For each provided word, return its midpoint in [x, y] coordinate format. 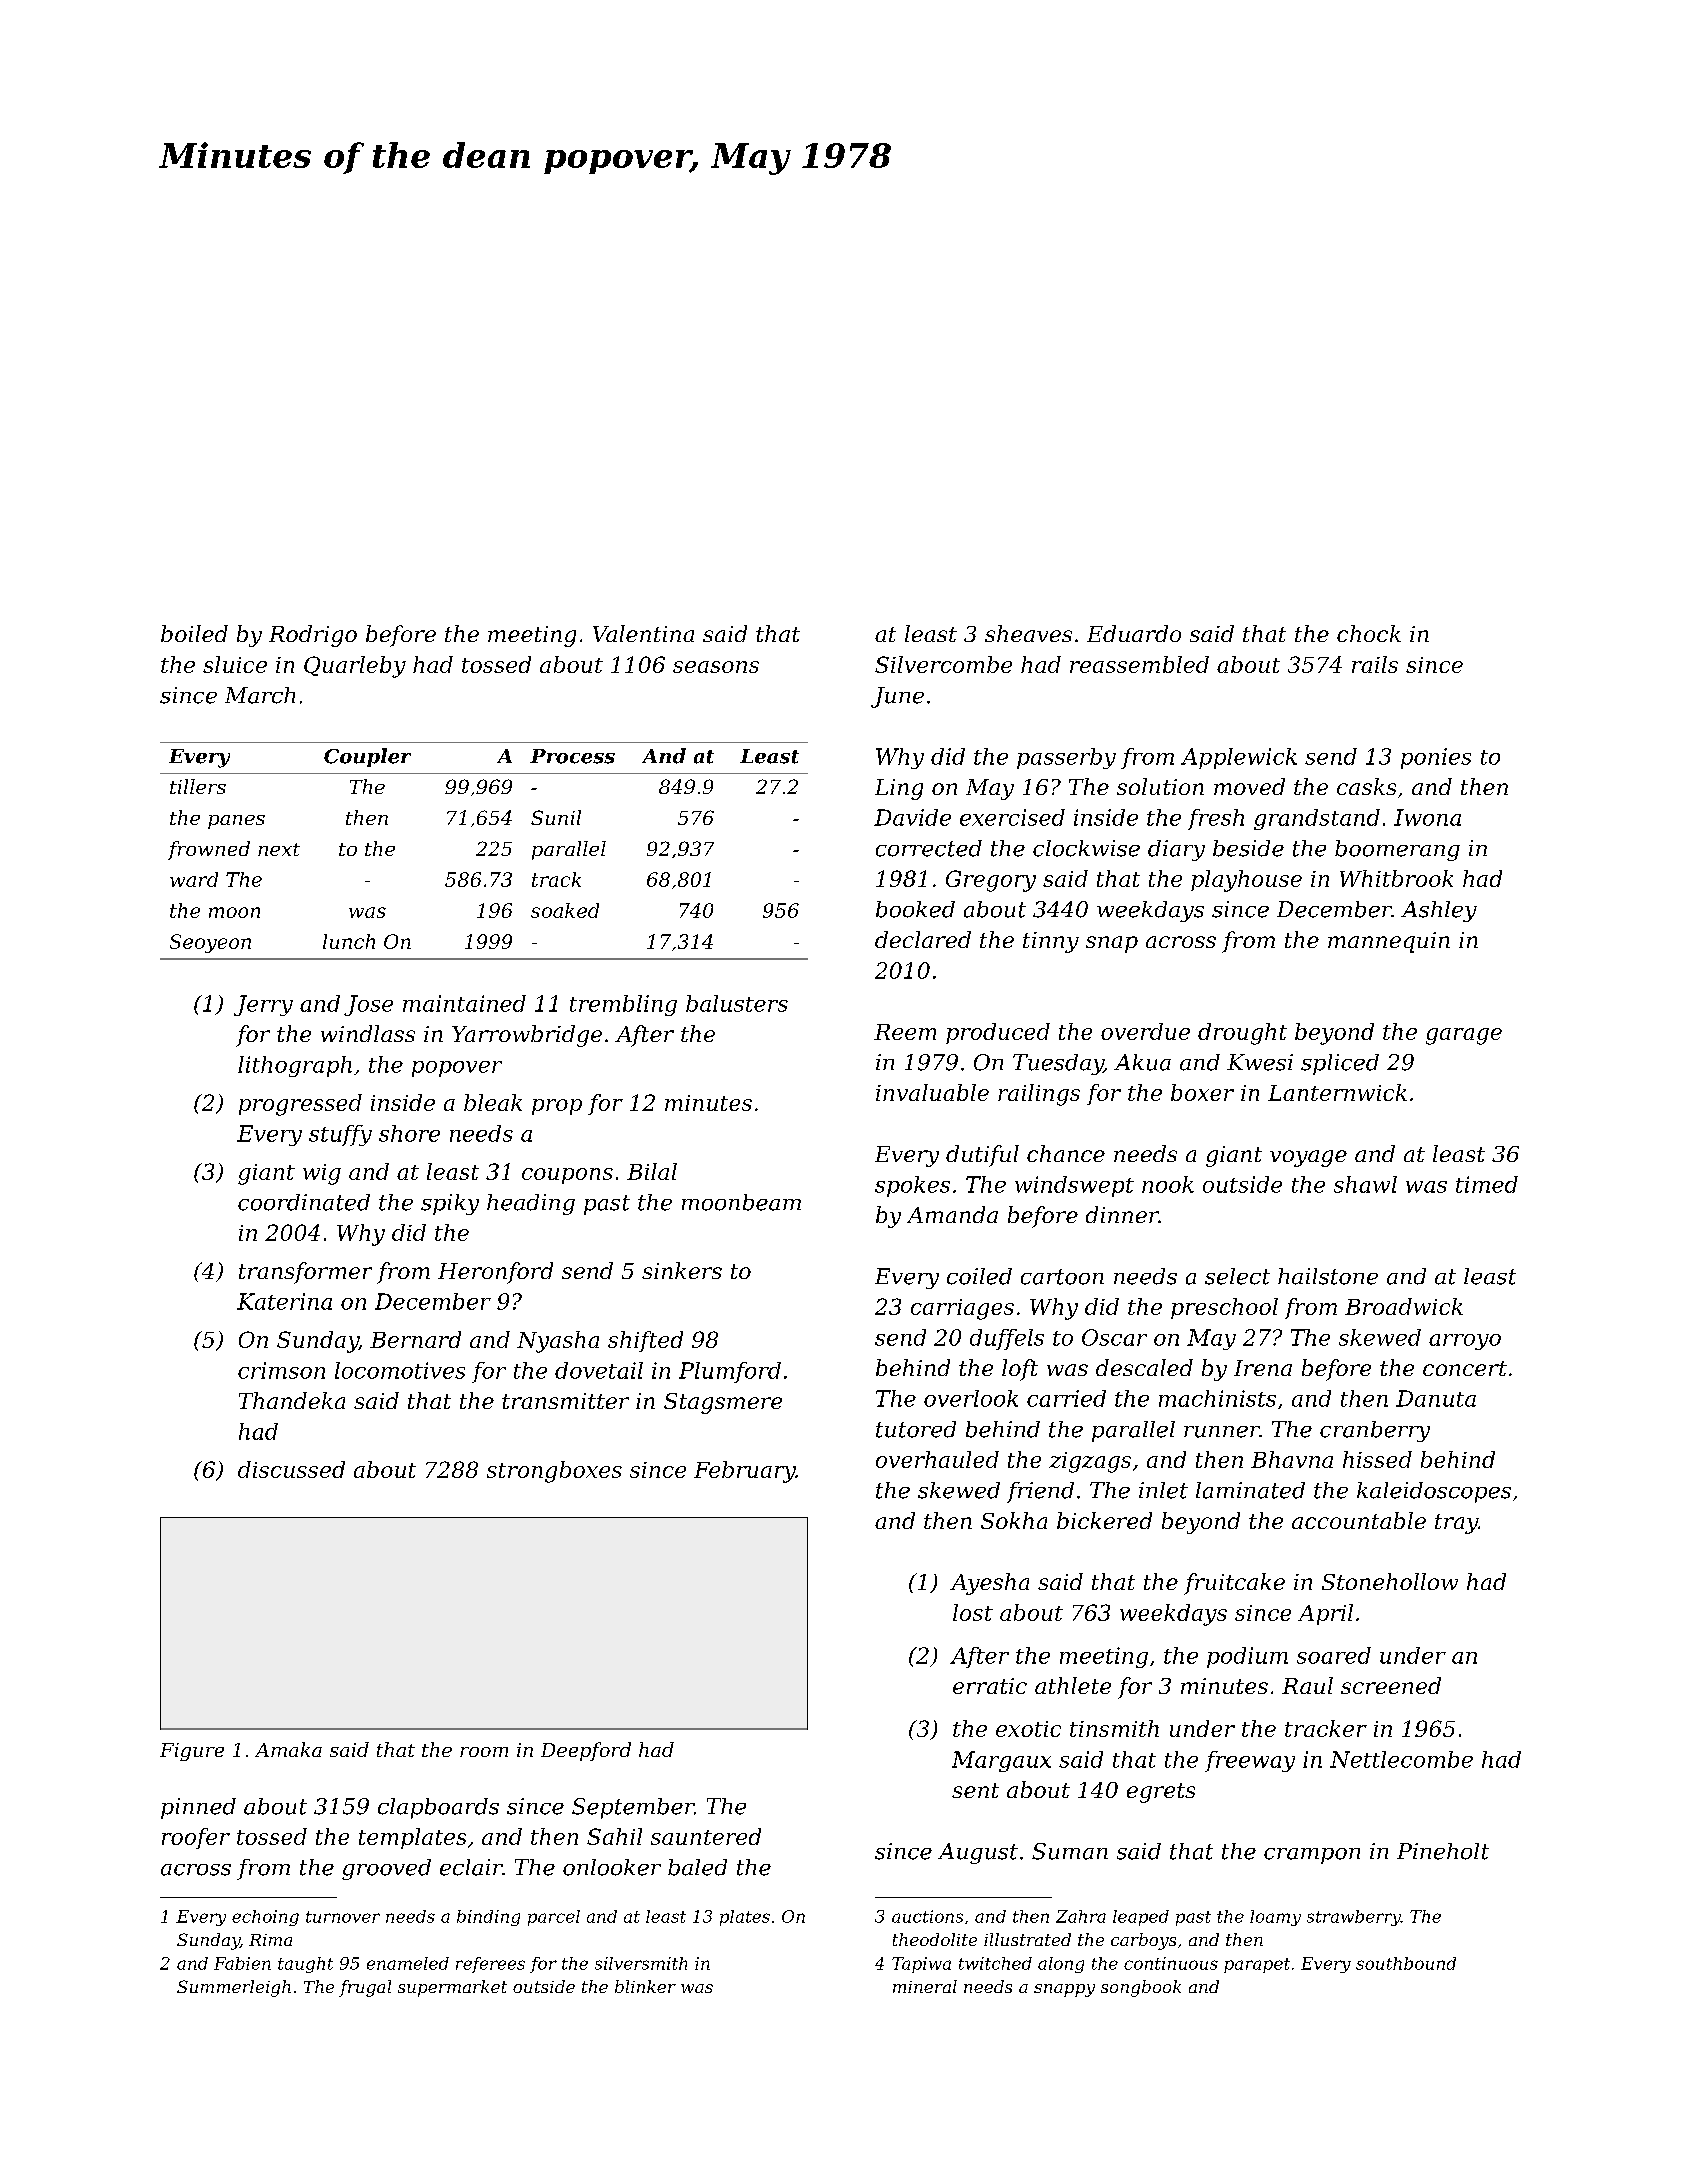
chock [1369, 633]
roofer [196, 1838]
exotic [1028, 1729]
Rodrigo [313, 636]
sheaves [1028, 633]
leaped [1141, 1918]
